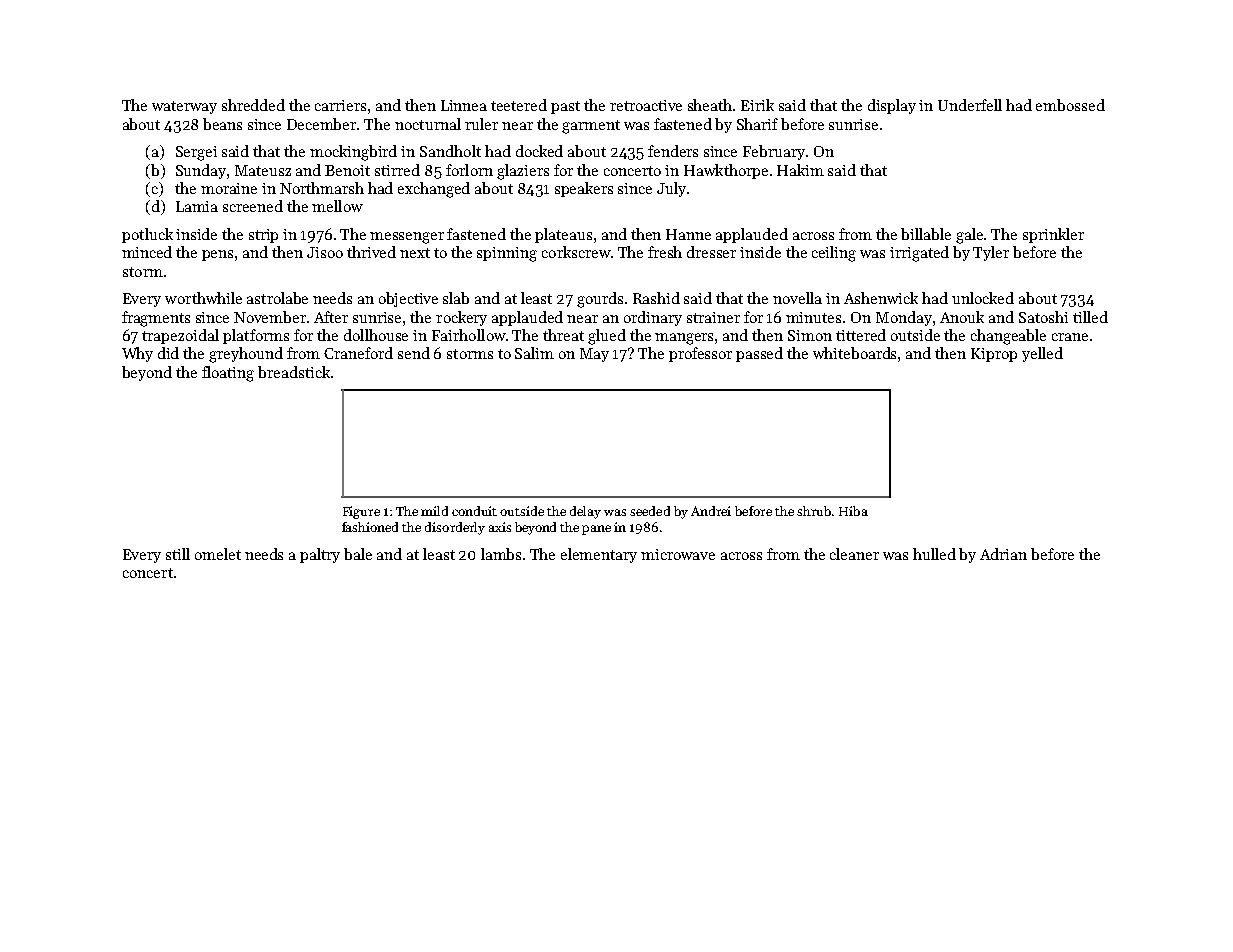 This screenshot has height=952, width=1233. What do you see at coordinates (673, 151) in the screenshot?
I see `fenders` at bounding box center [673, 151].
